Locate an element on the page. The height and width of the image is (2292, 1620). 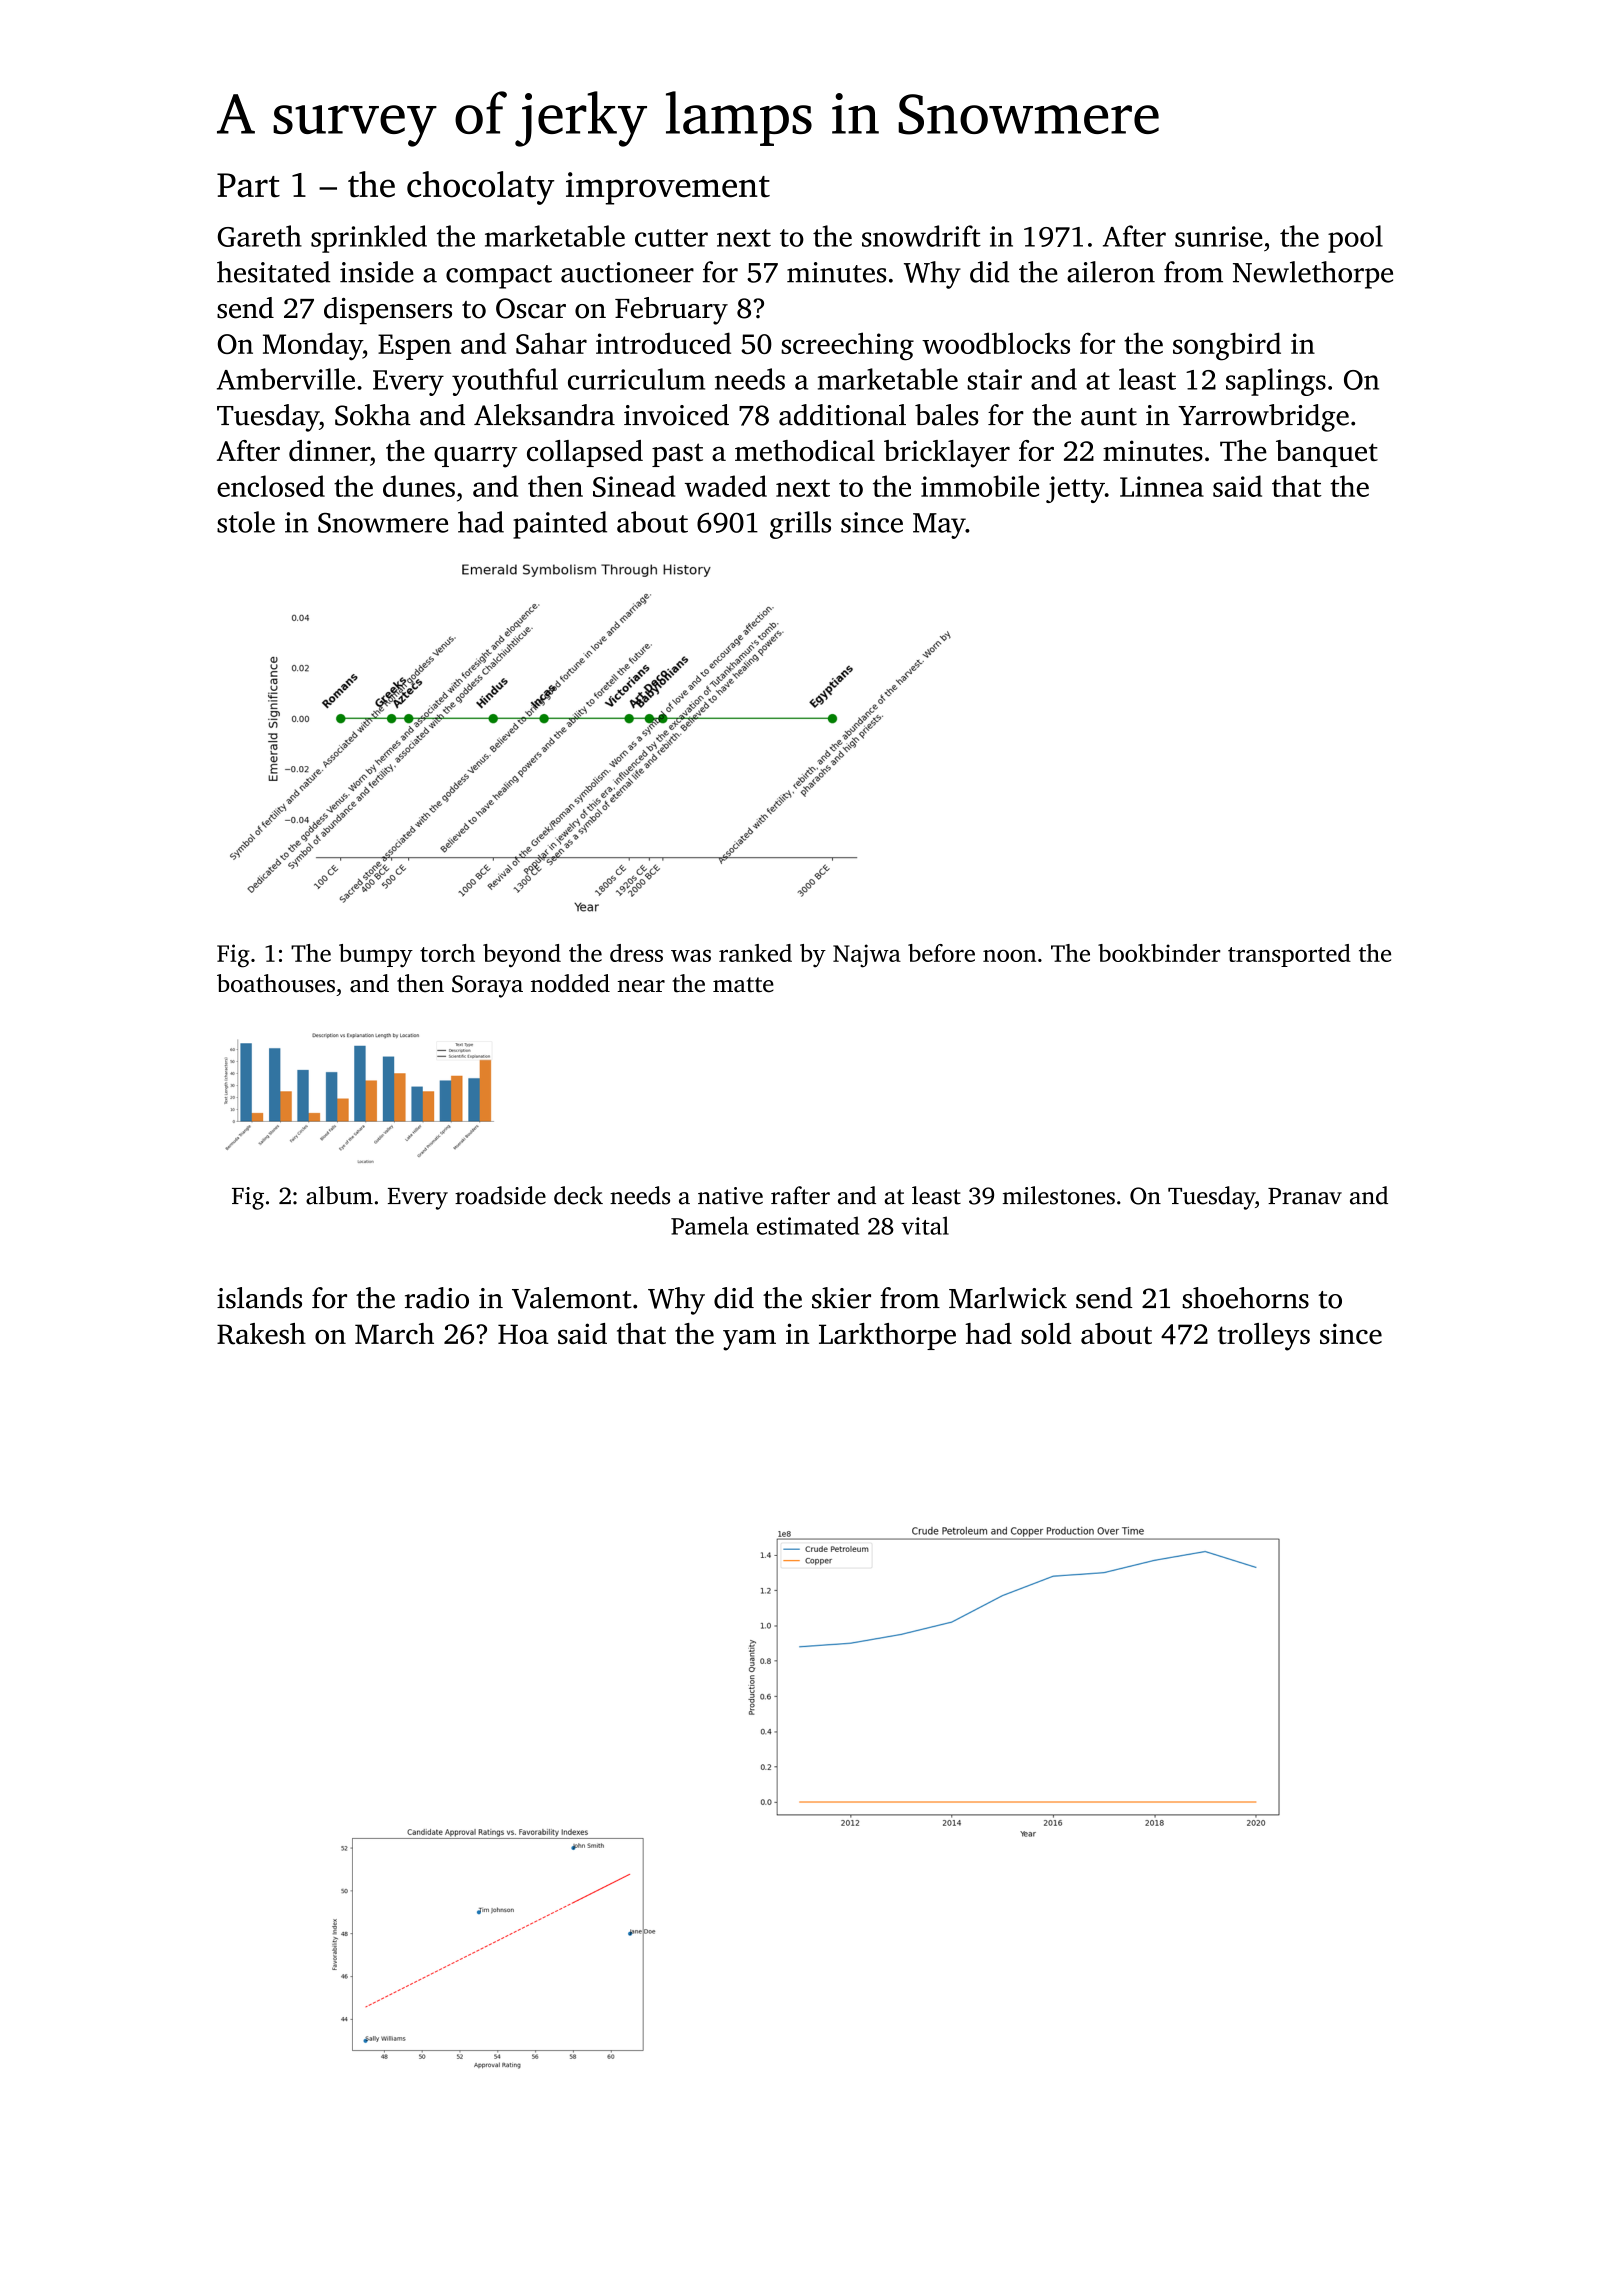
beyond is located at coordinates (522, 956).
